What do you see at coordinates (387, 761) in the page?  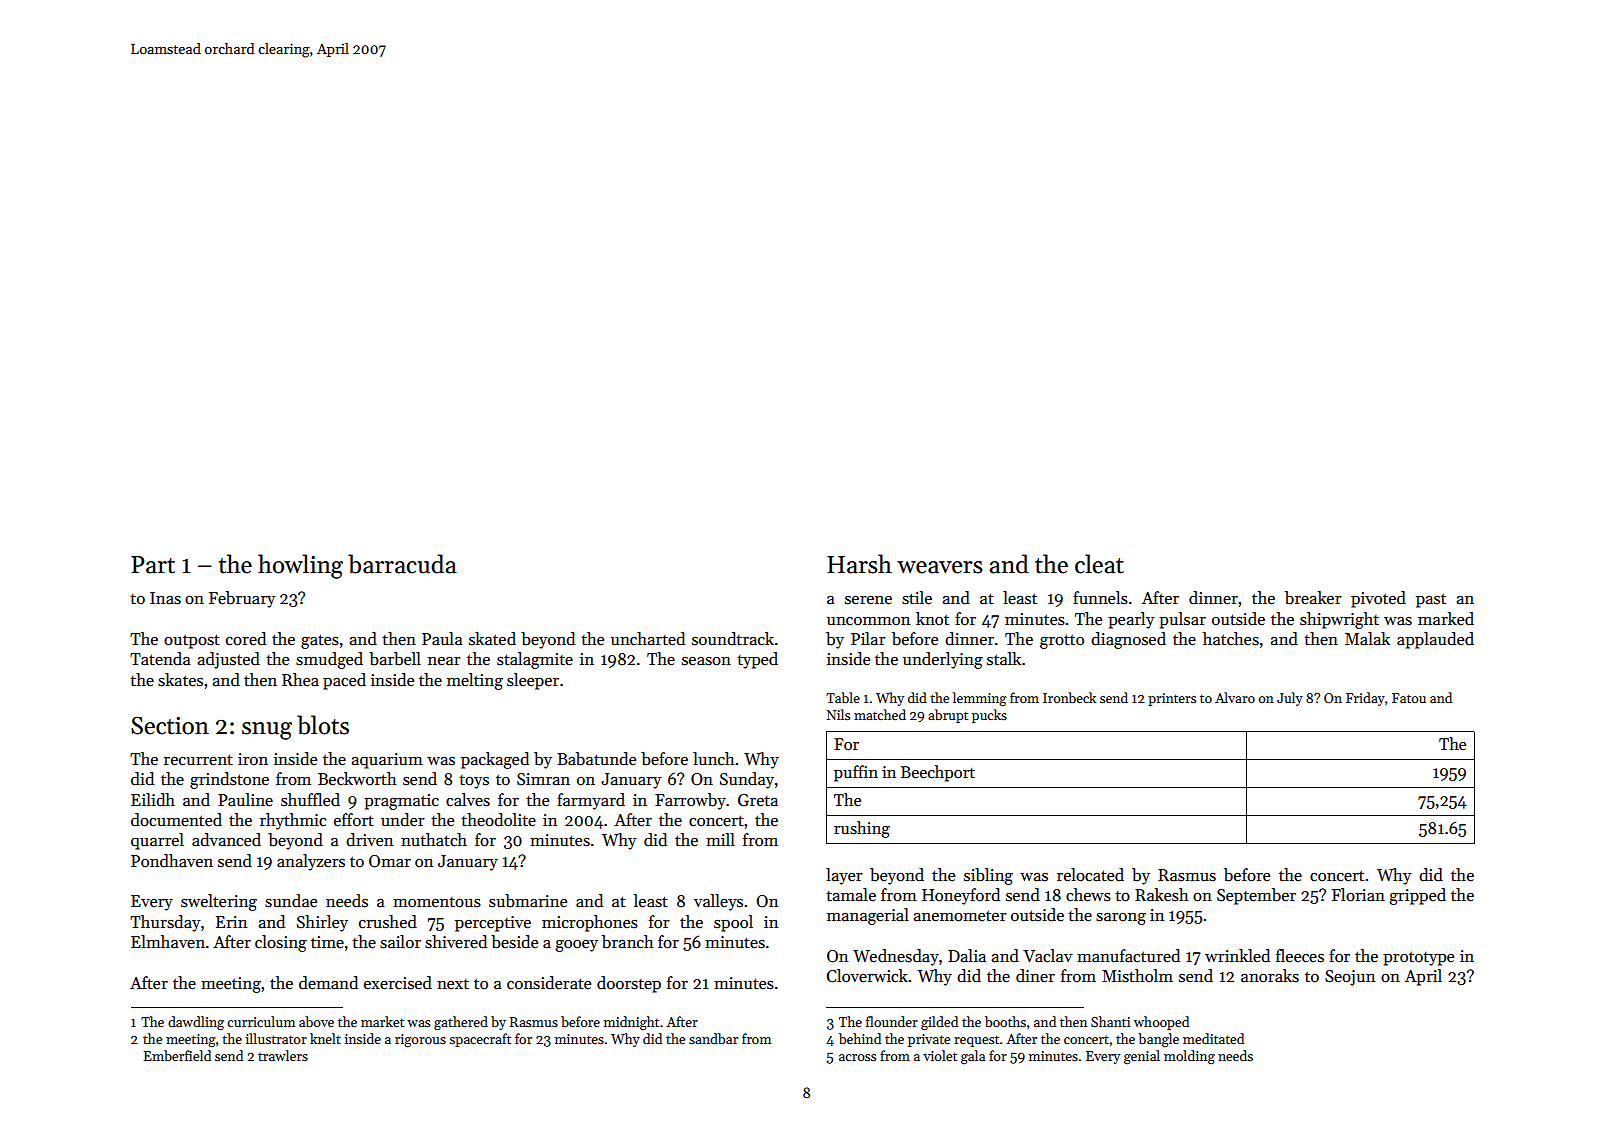 I see `aquarium` at bounding box center [387, 761].
